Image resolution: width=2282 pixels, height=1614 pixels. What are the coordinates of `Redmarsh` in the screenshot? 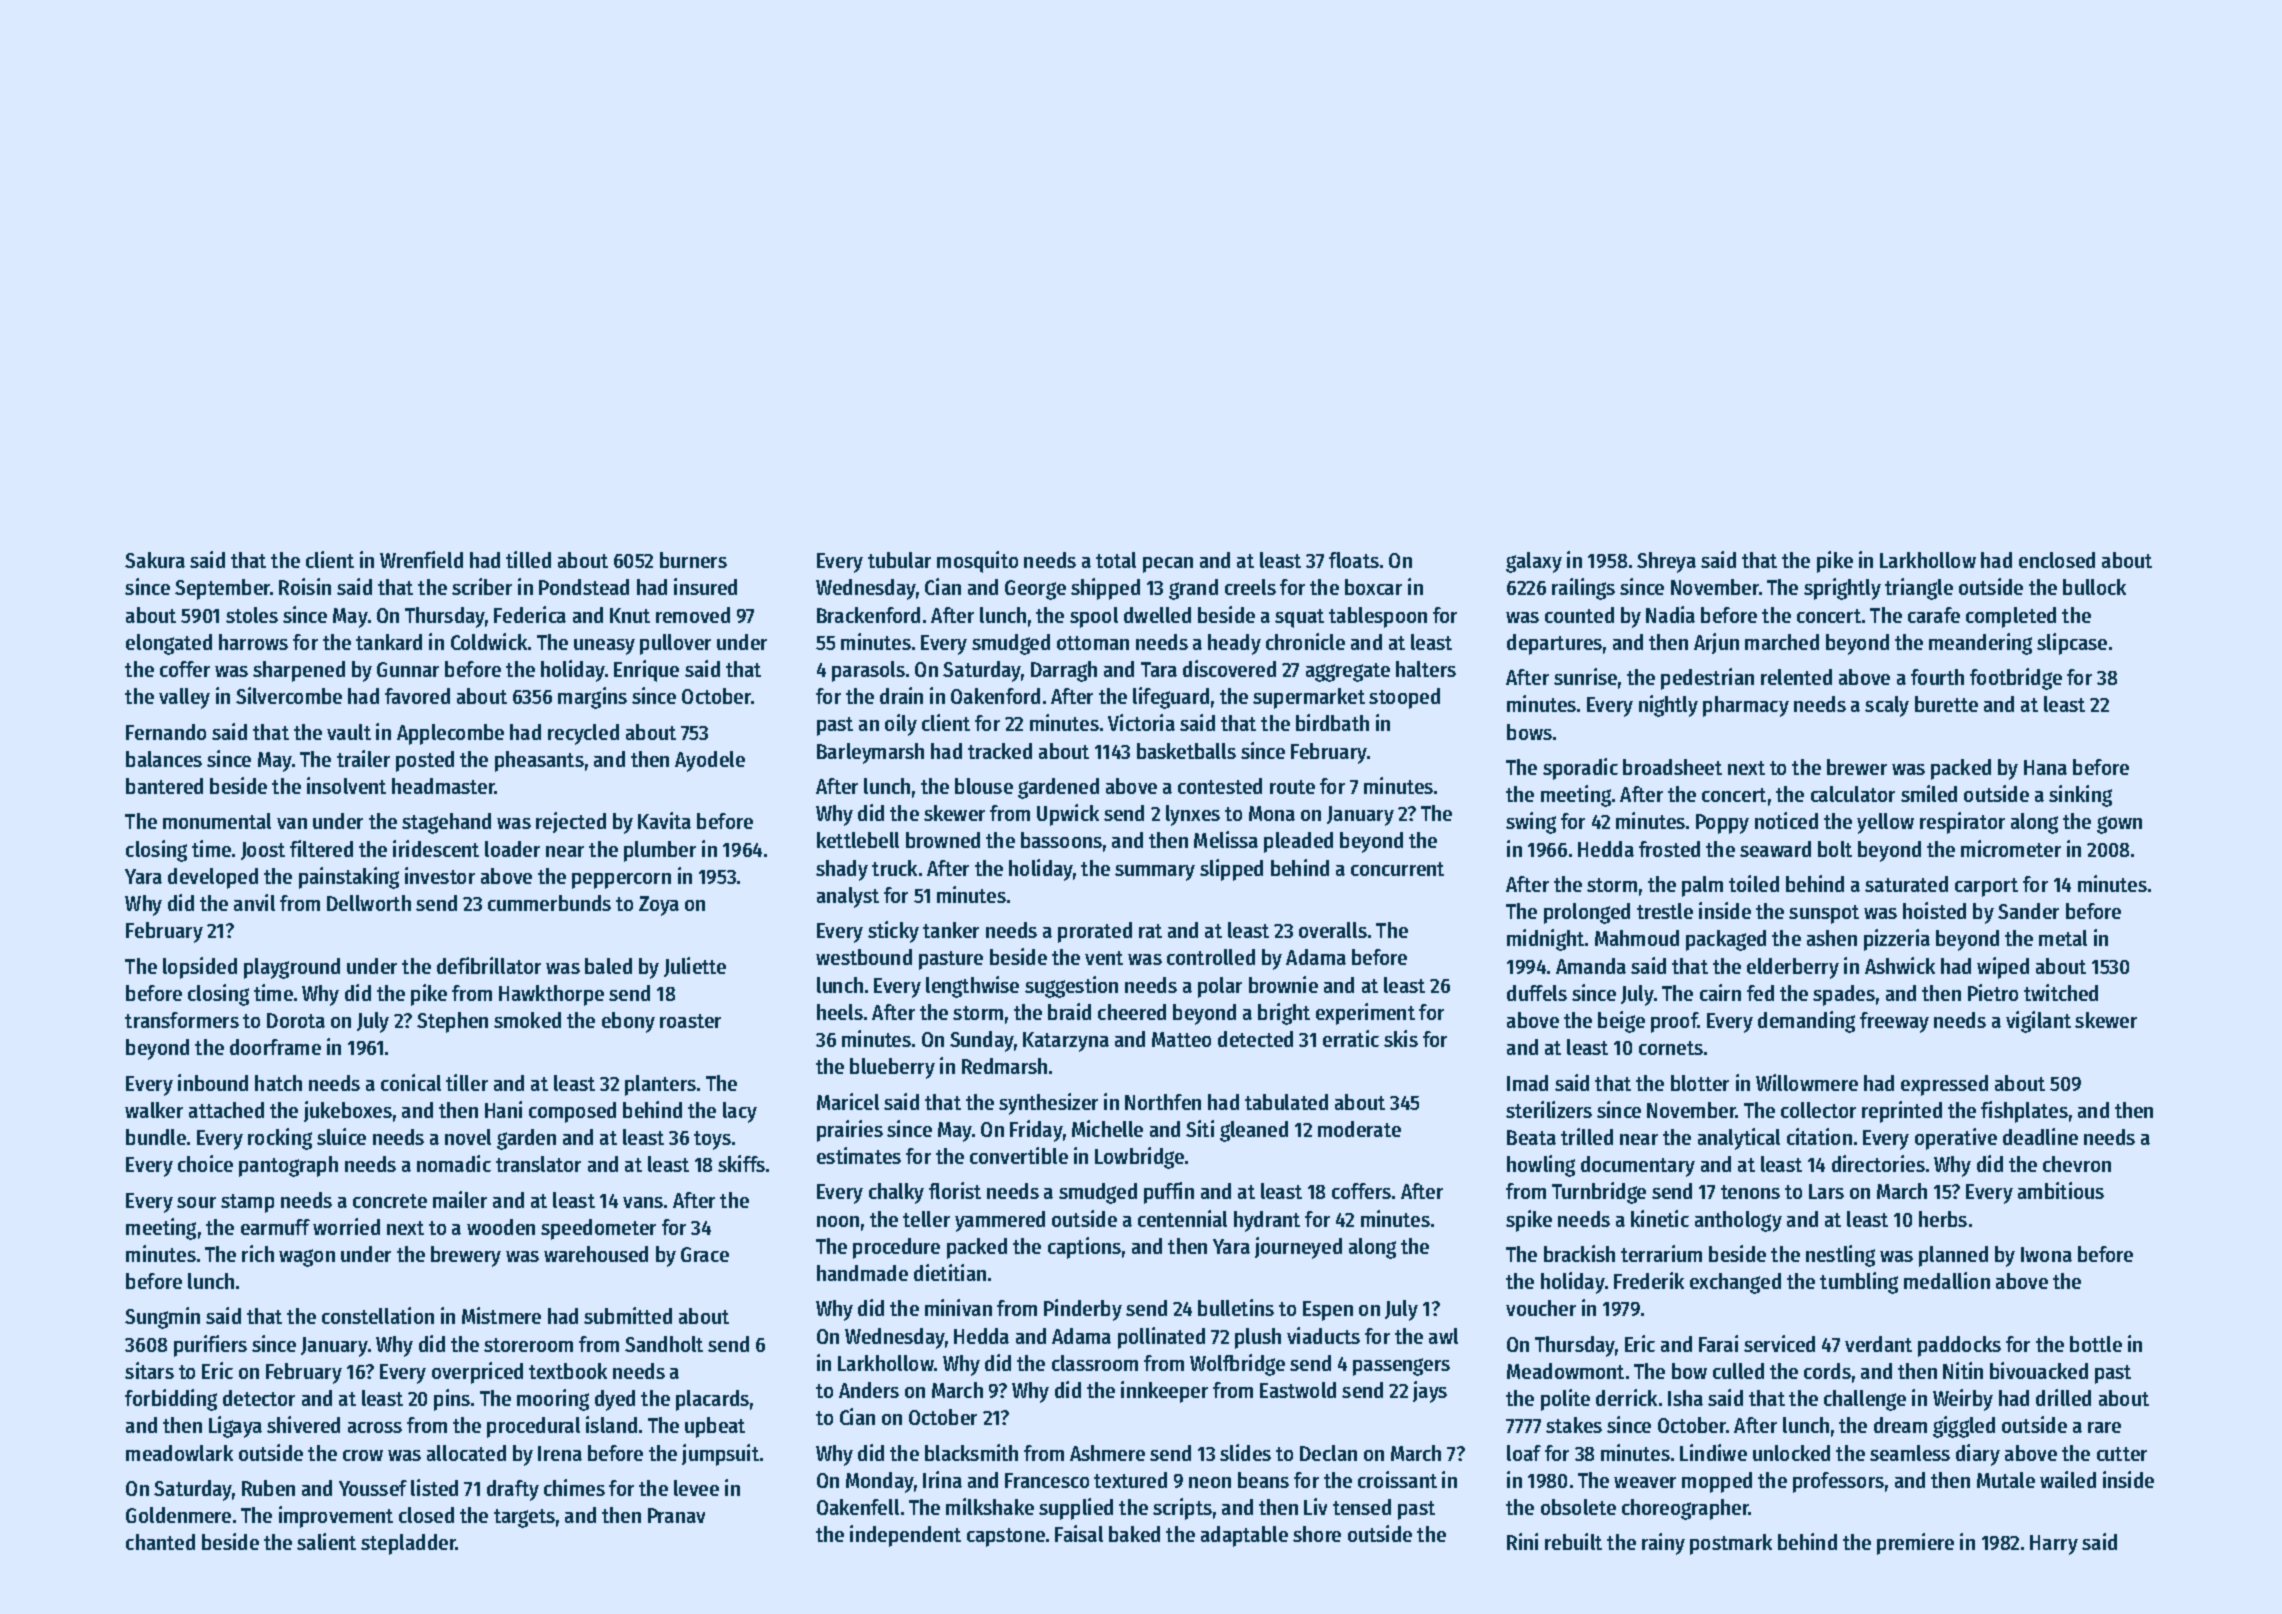 It's located at (1004, 1066).
